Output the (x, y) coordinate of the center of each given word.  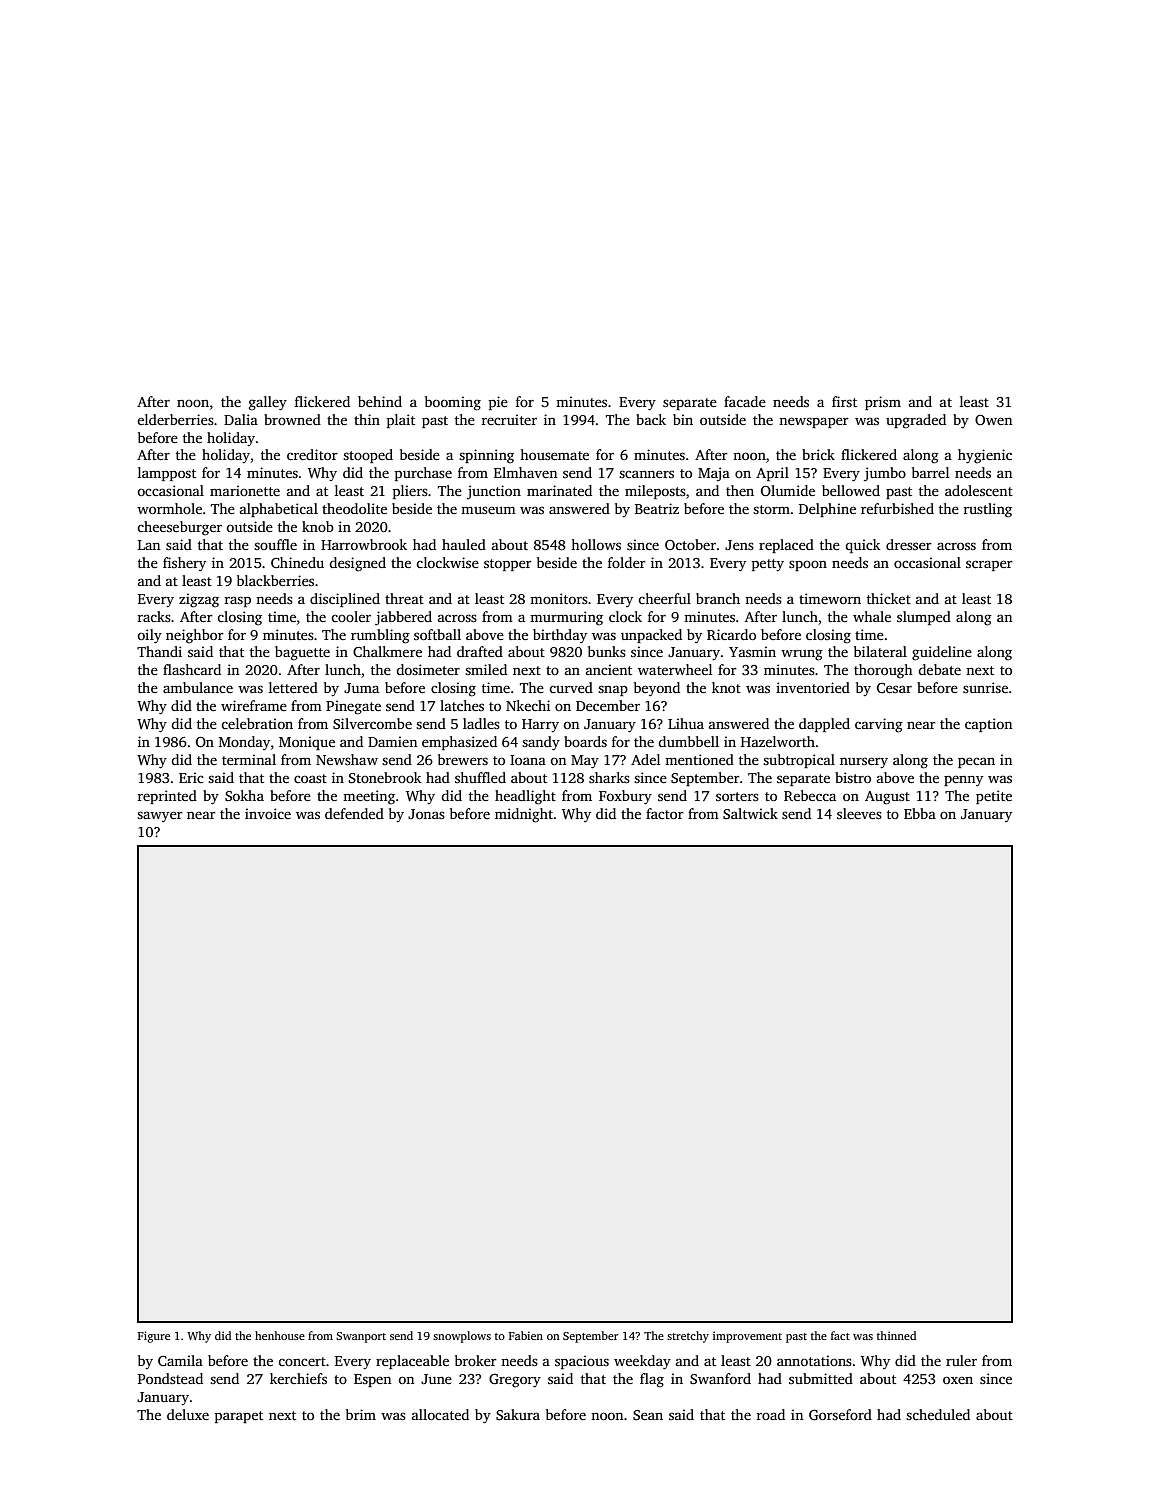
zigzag (199, 600)
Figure (154, 1337)
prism (883, 403)
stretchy (688, 1337)
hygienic (985, 456)
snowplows (462, 1337)
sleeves (859, 813)
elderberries (175, 419)
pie (498, 403)
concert (302, 1361)
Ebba (920, 813)
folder (627, 562)
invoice (268, 813)
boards (585, 741)
